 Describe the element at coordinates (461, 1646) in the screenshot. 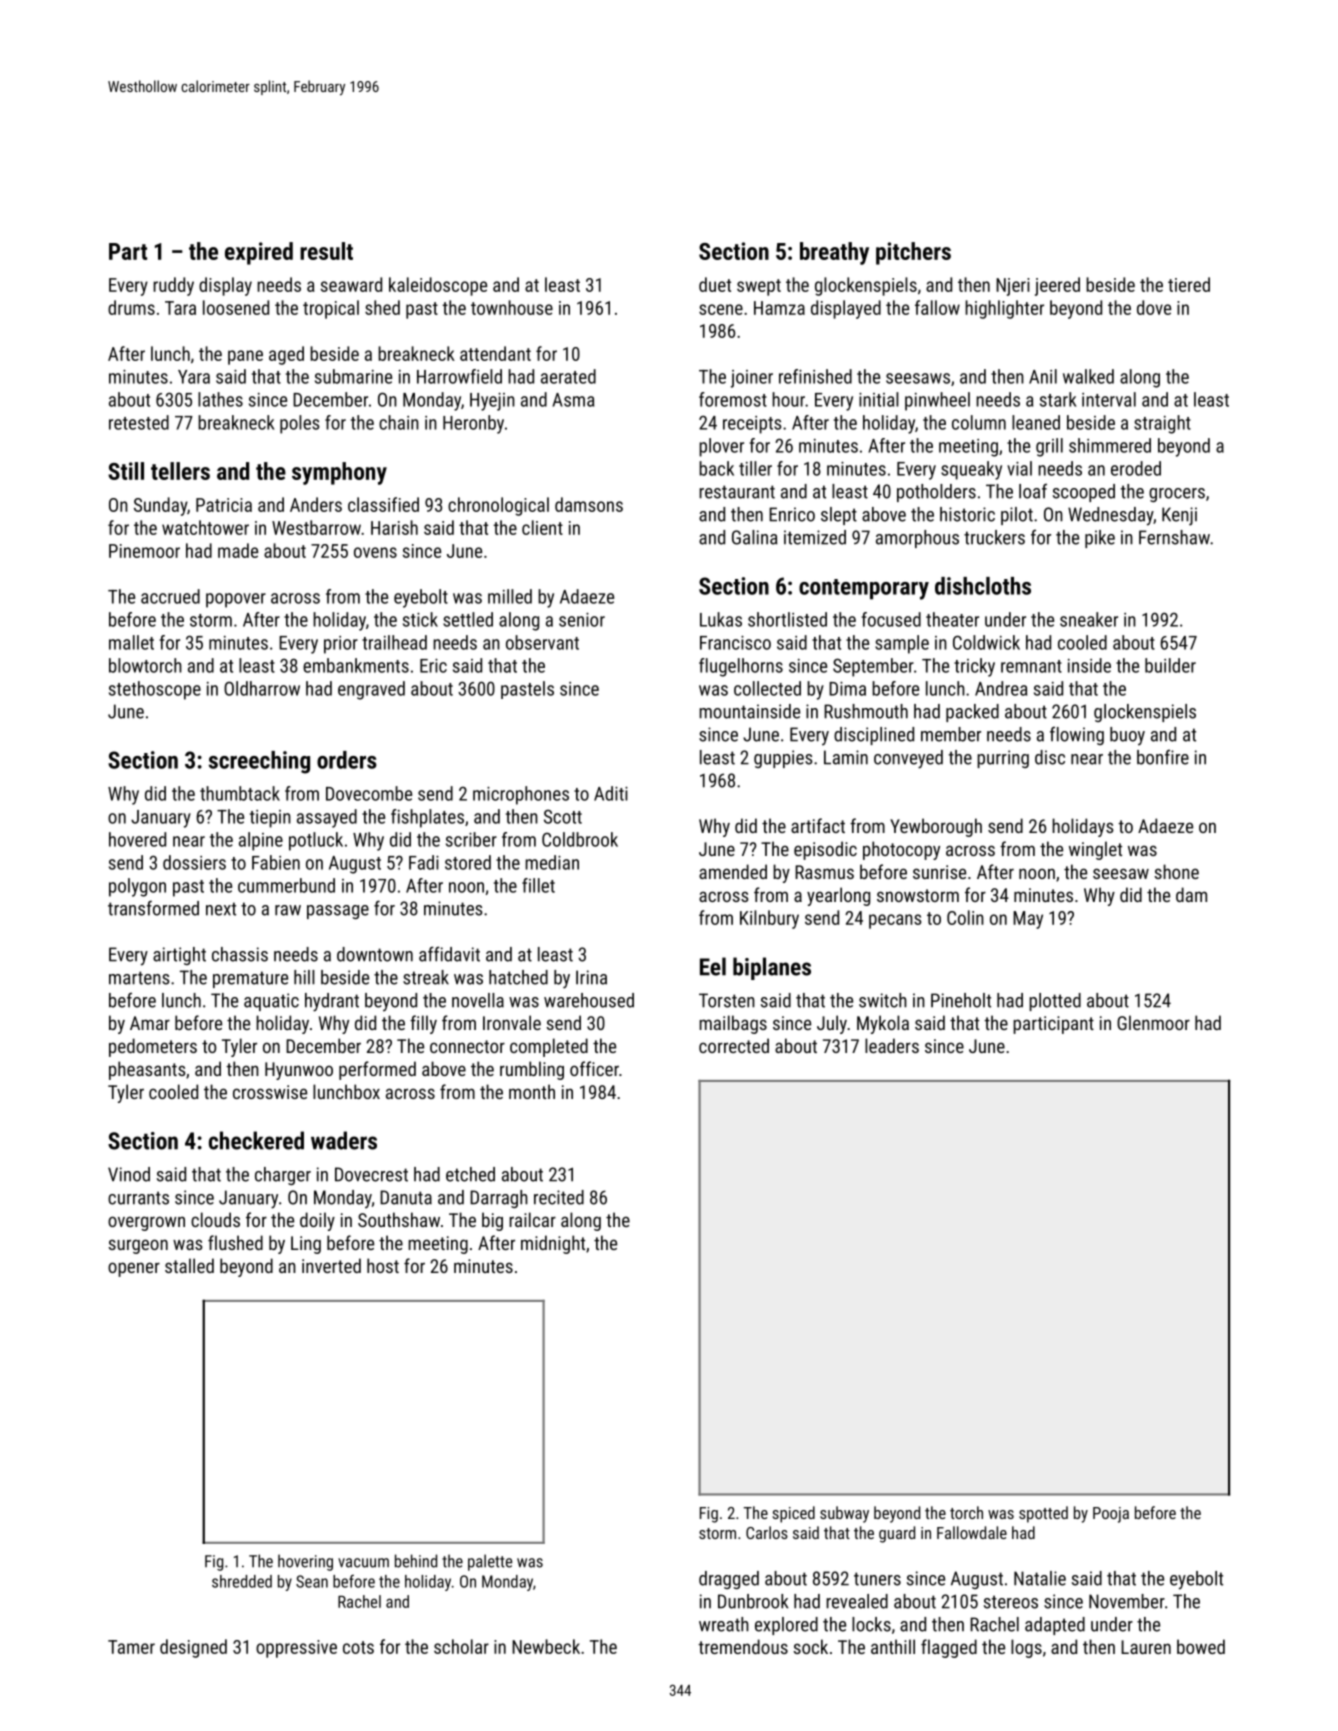

I see `scholar` at that location.
